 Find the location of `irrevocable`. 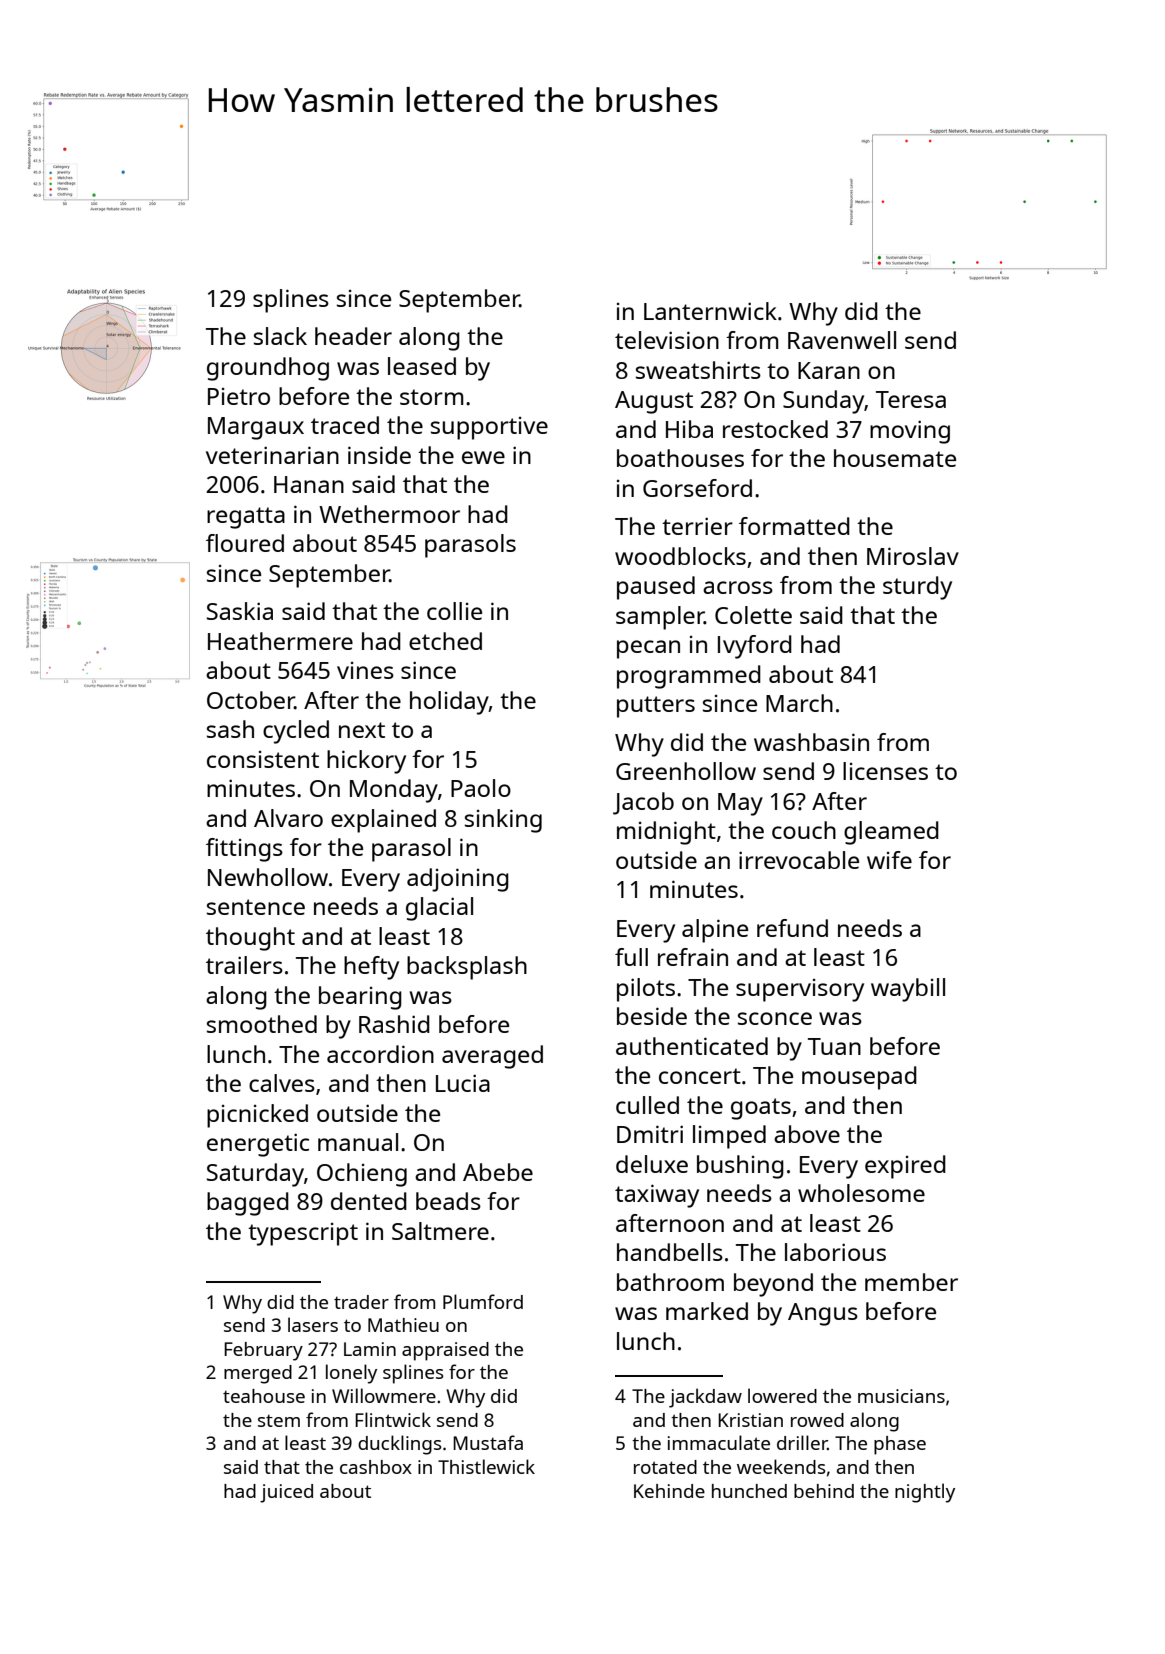

irrevocable is located at coordinates (799, 860).
